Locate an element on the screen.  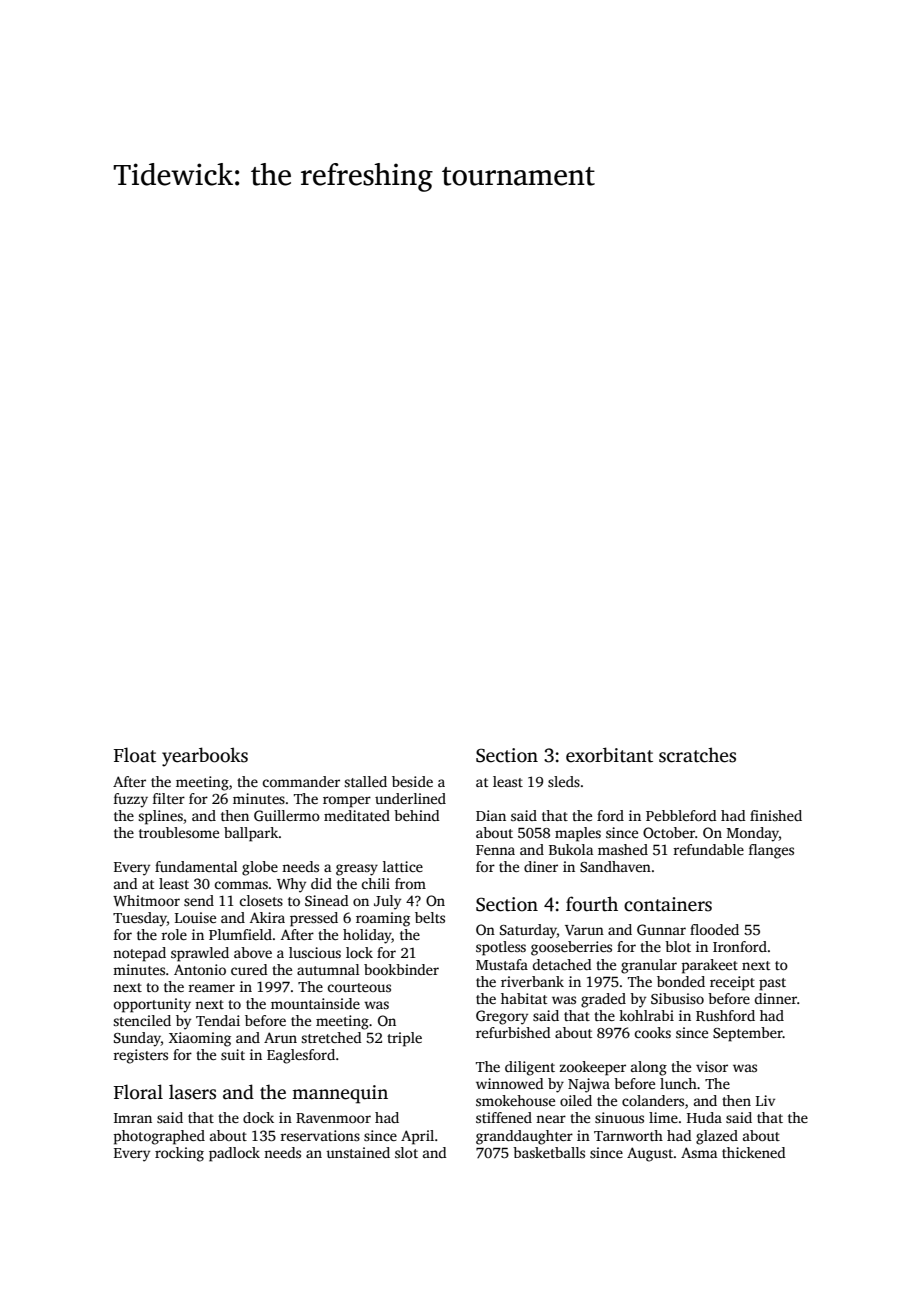
visor is located at coordinates (712, 1066).
